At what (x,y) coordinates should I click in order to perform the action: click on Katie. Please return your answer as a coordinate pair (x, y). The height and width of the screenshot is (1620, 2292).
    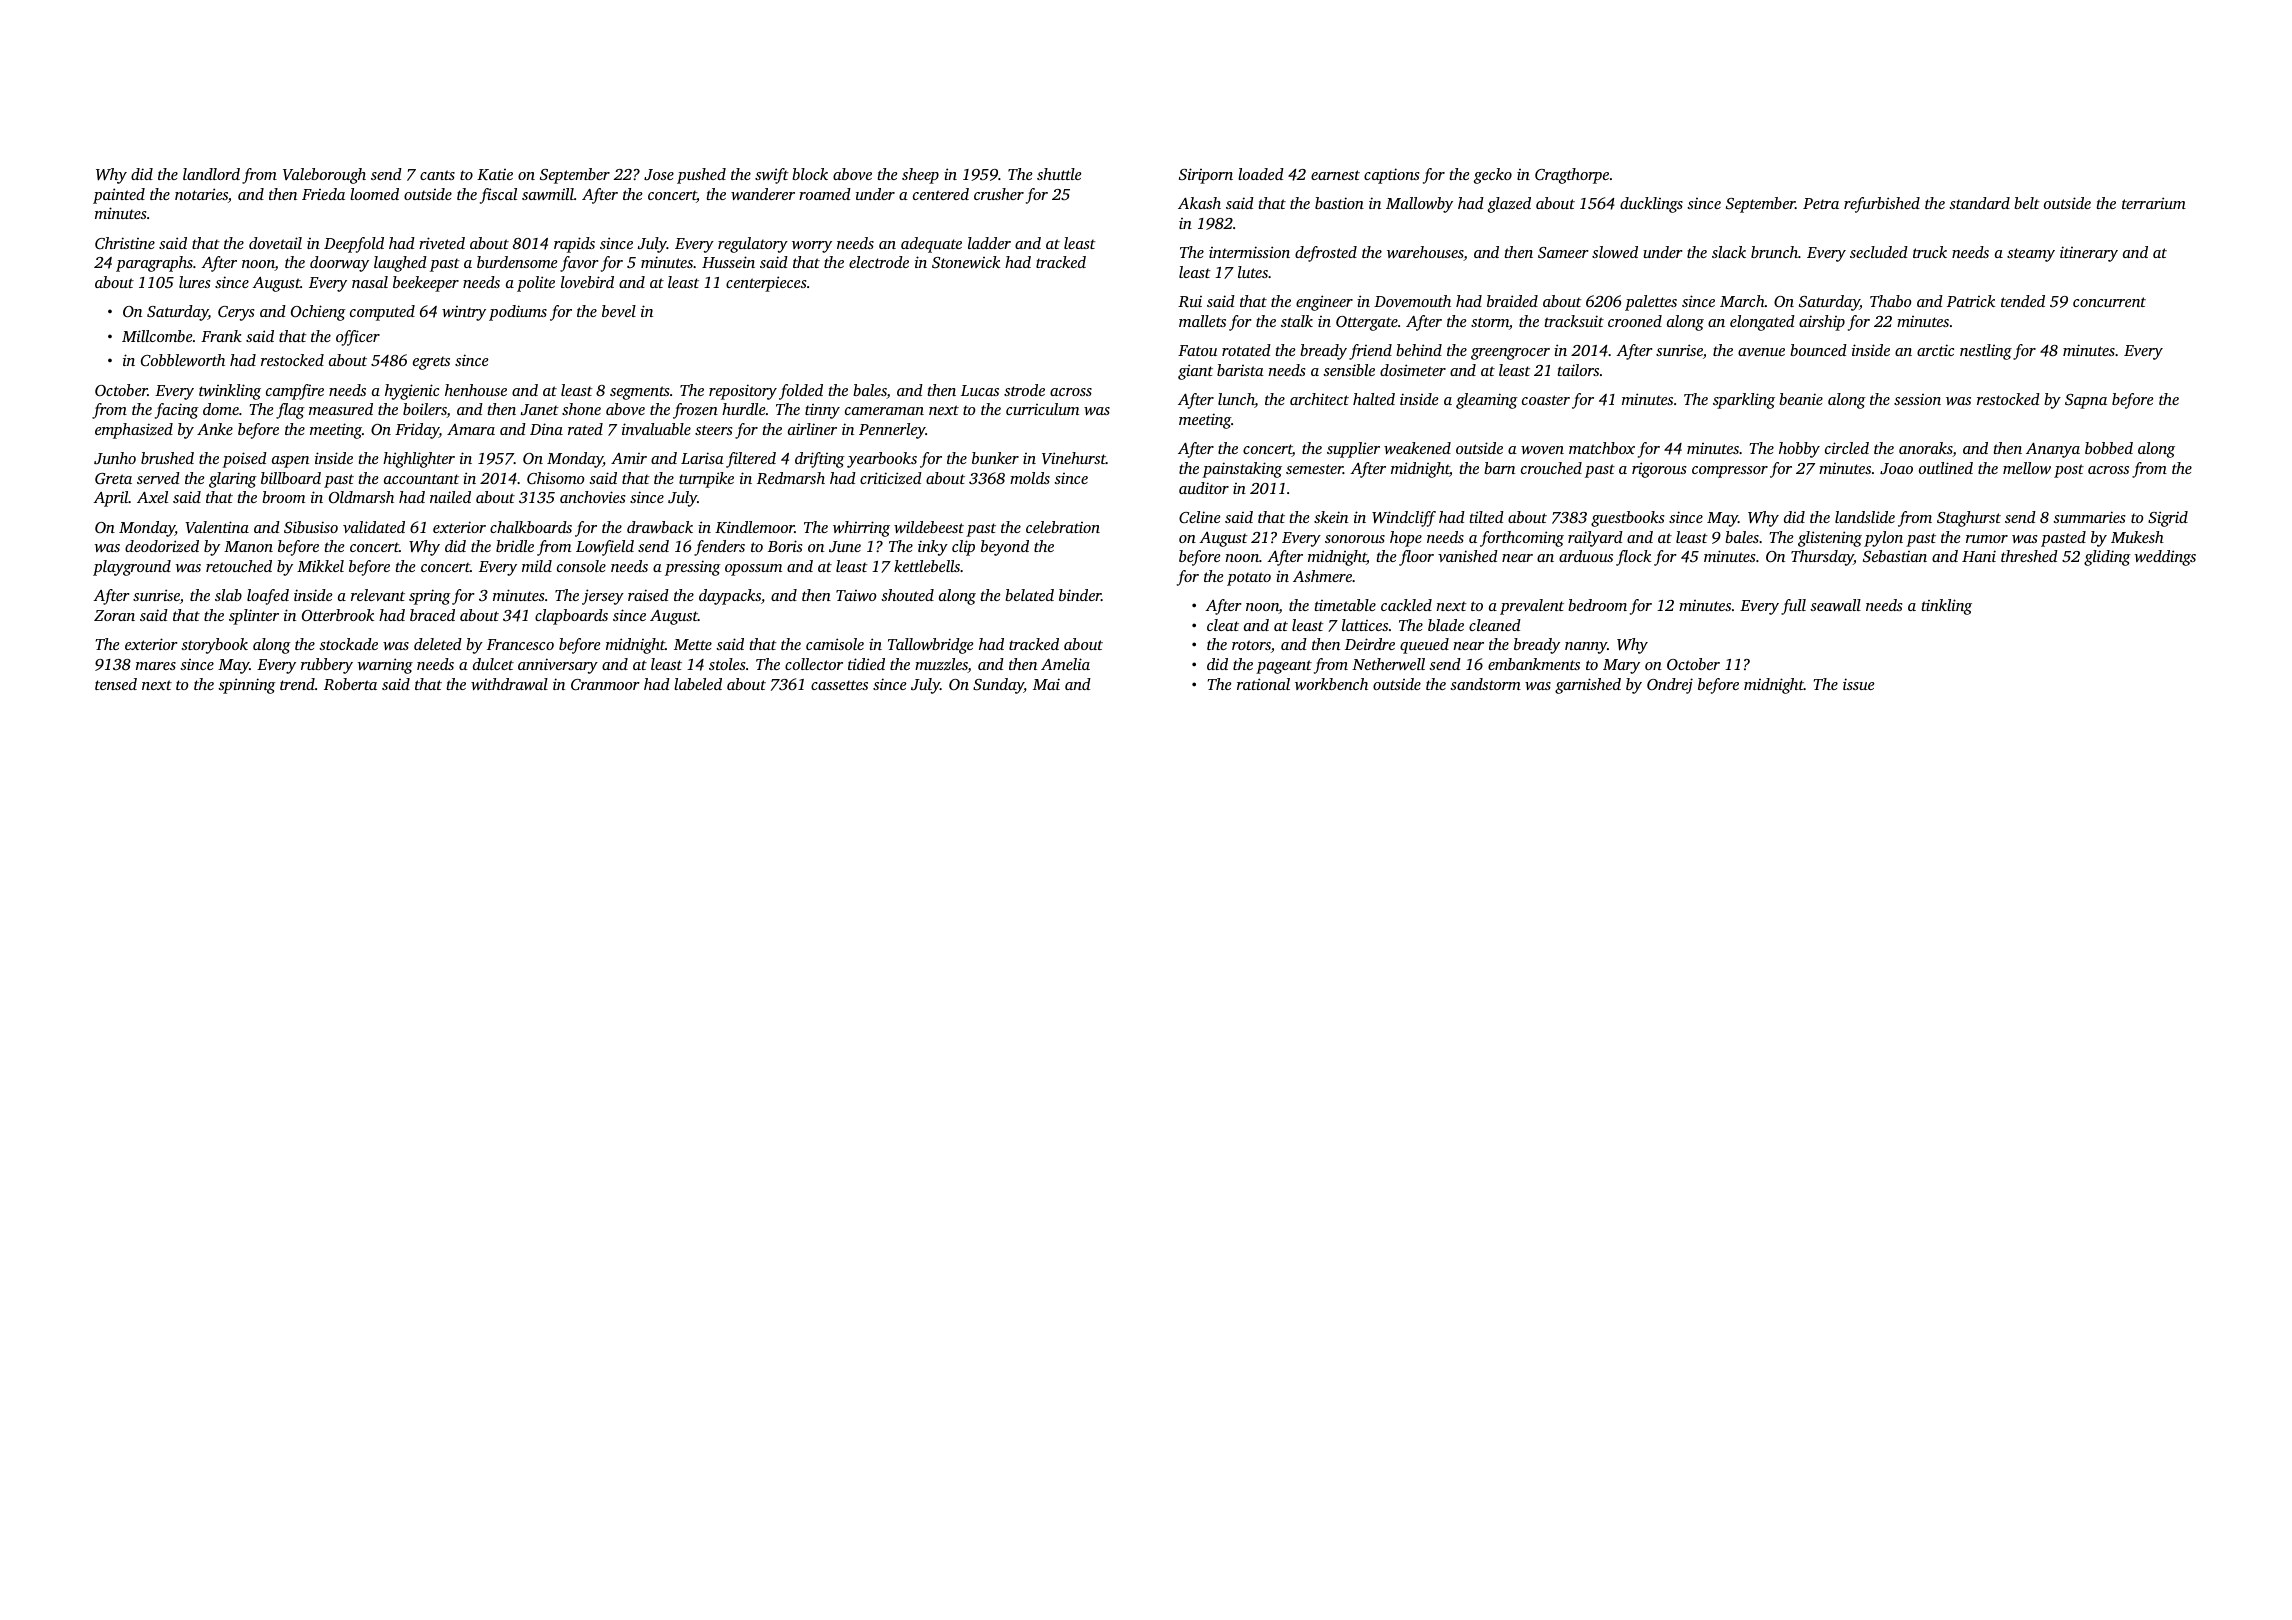
    Looking at the image, I should click on (495, 174).
